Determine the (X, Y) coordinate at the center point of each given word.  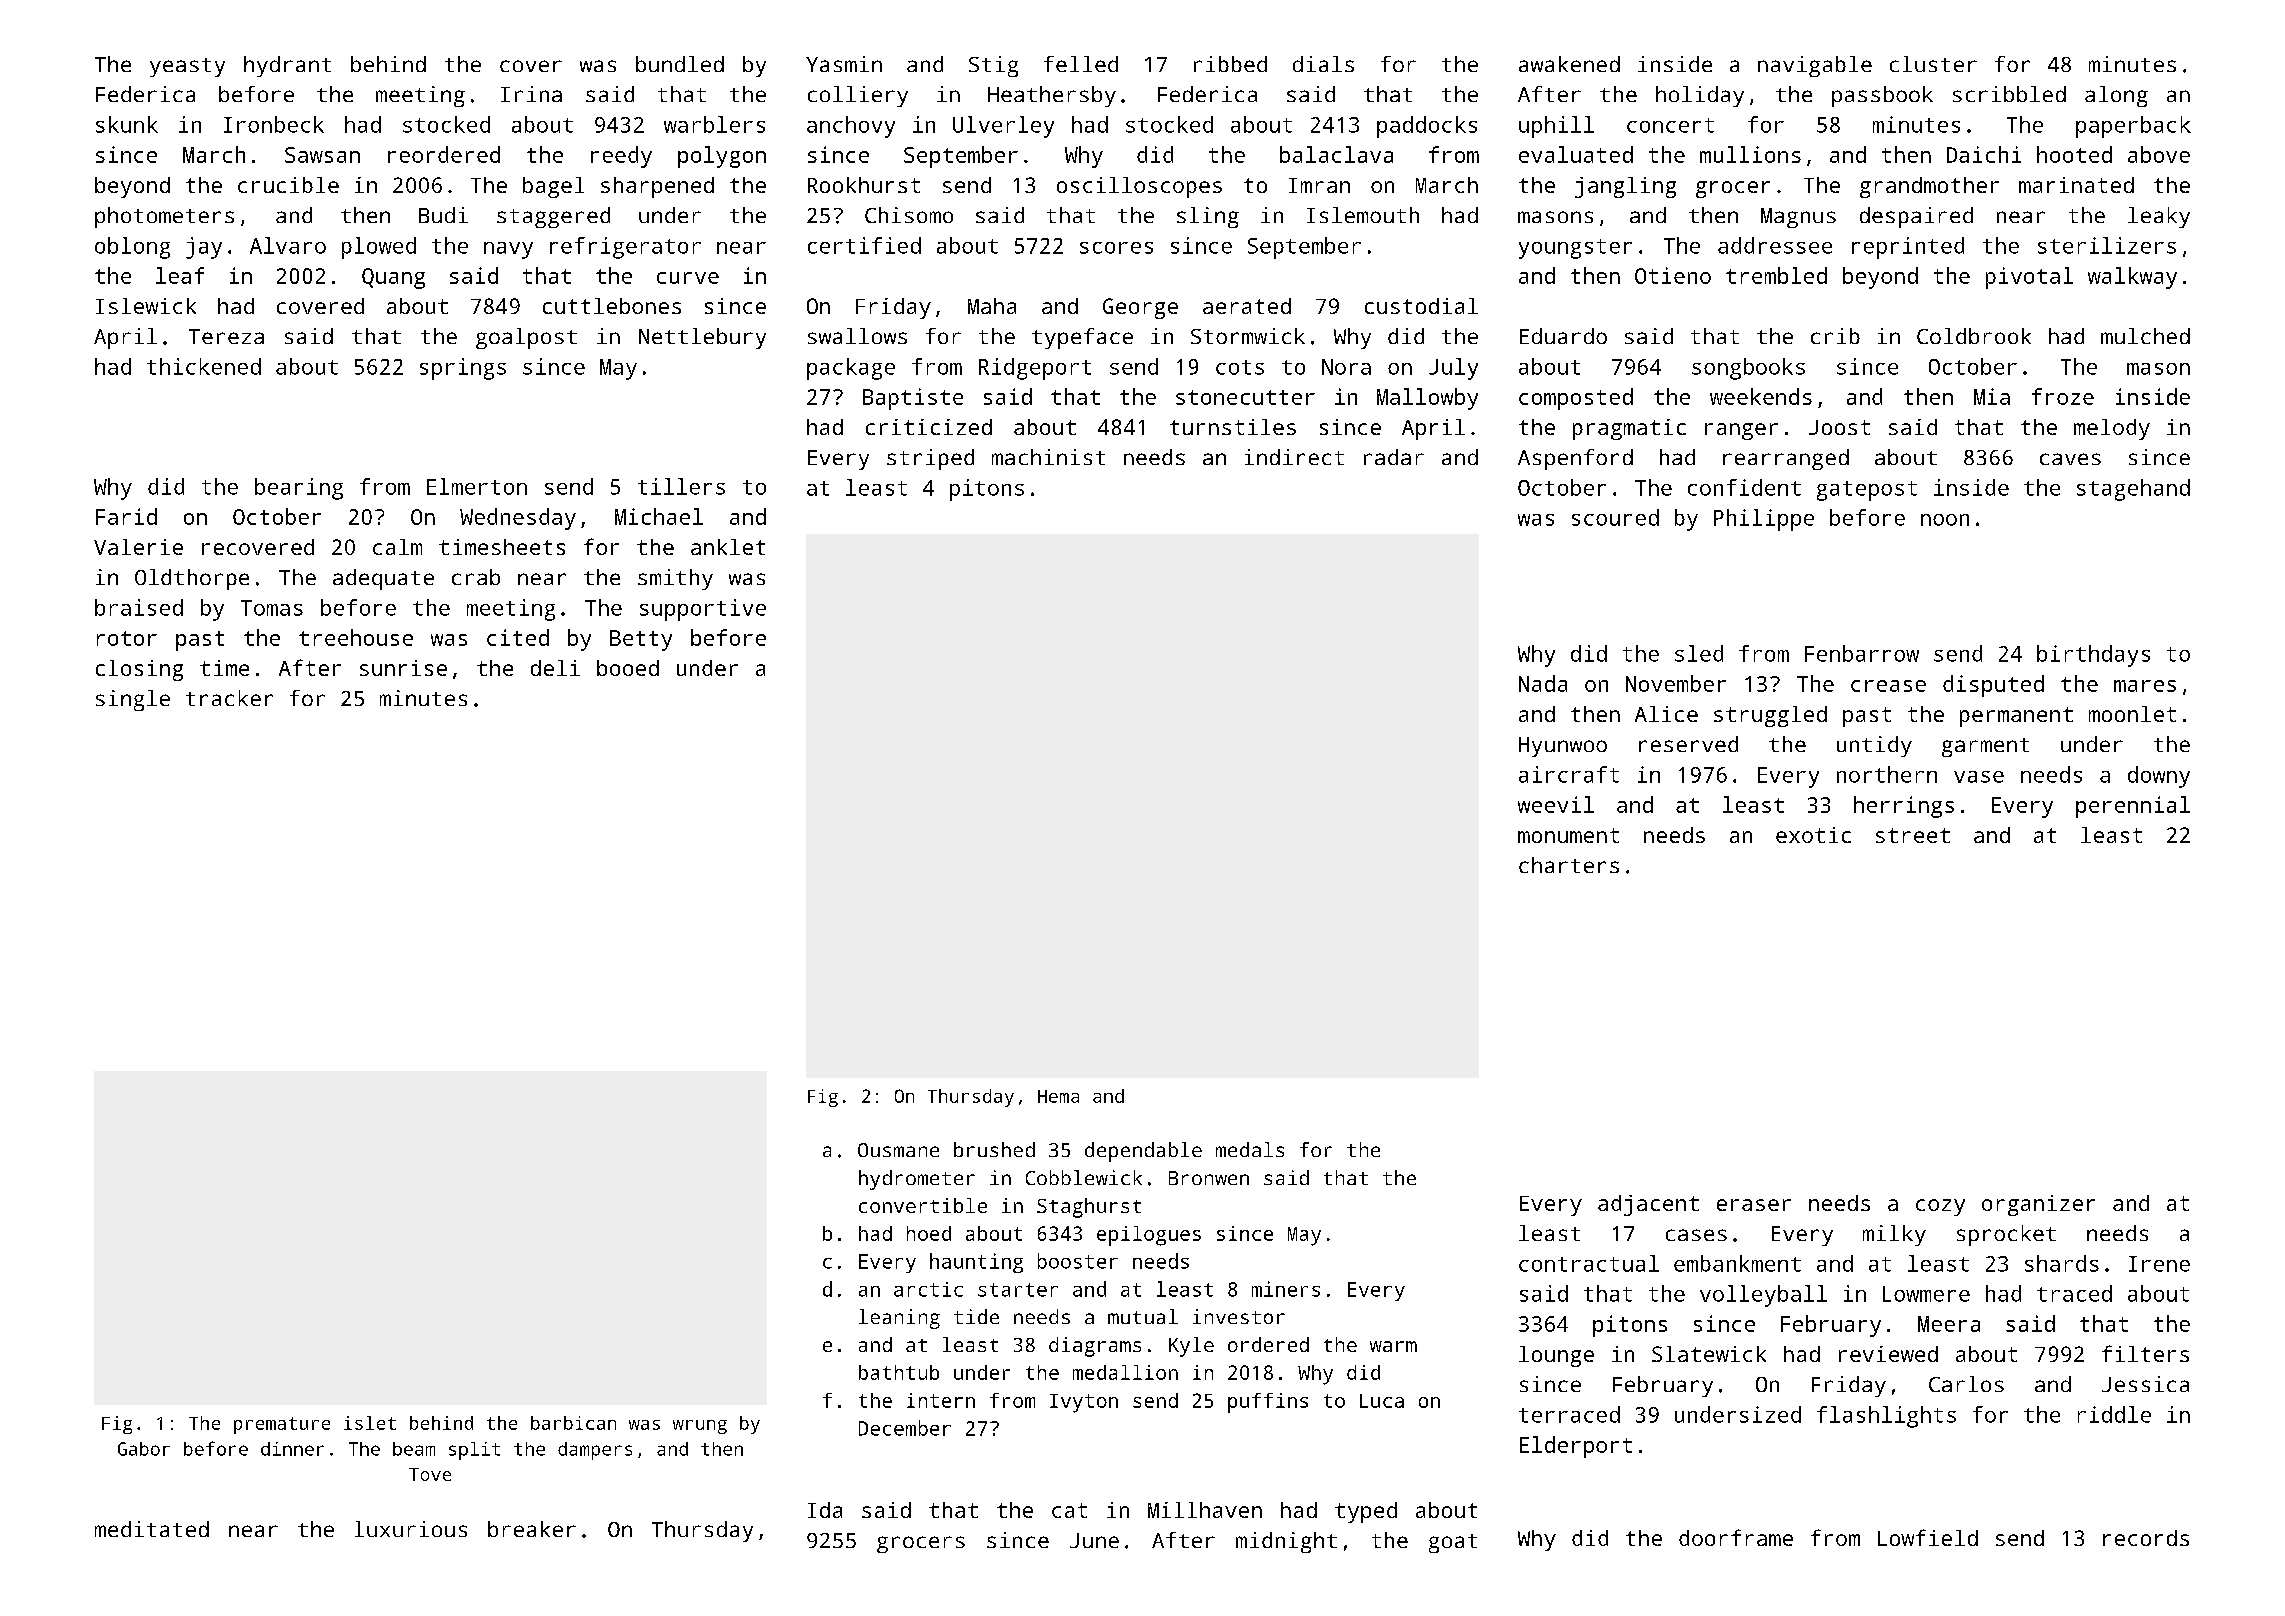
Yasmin (844, 64)
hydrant (287, 66)
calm (397, 547)
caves (2070, 459)
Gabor (144, 1449)
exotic (1813, 835)
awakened (1569, 64)
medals (1250, 1149)
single (133, 700)
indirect (1294, 457)
